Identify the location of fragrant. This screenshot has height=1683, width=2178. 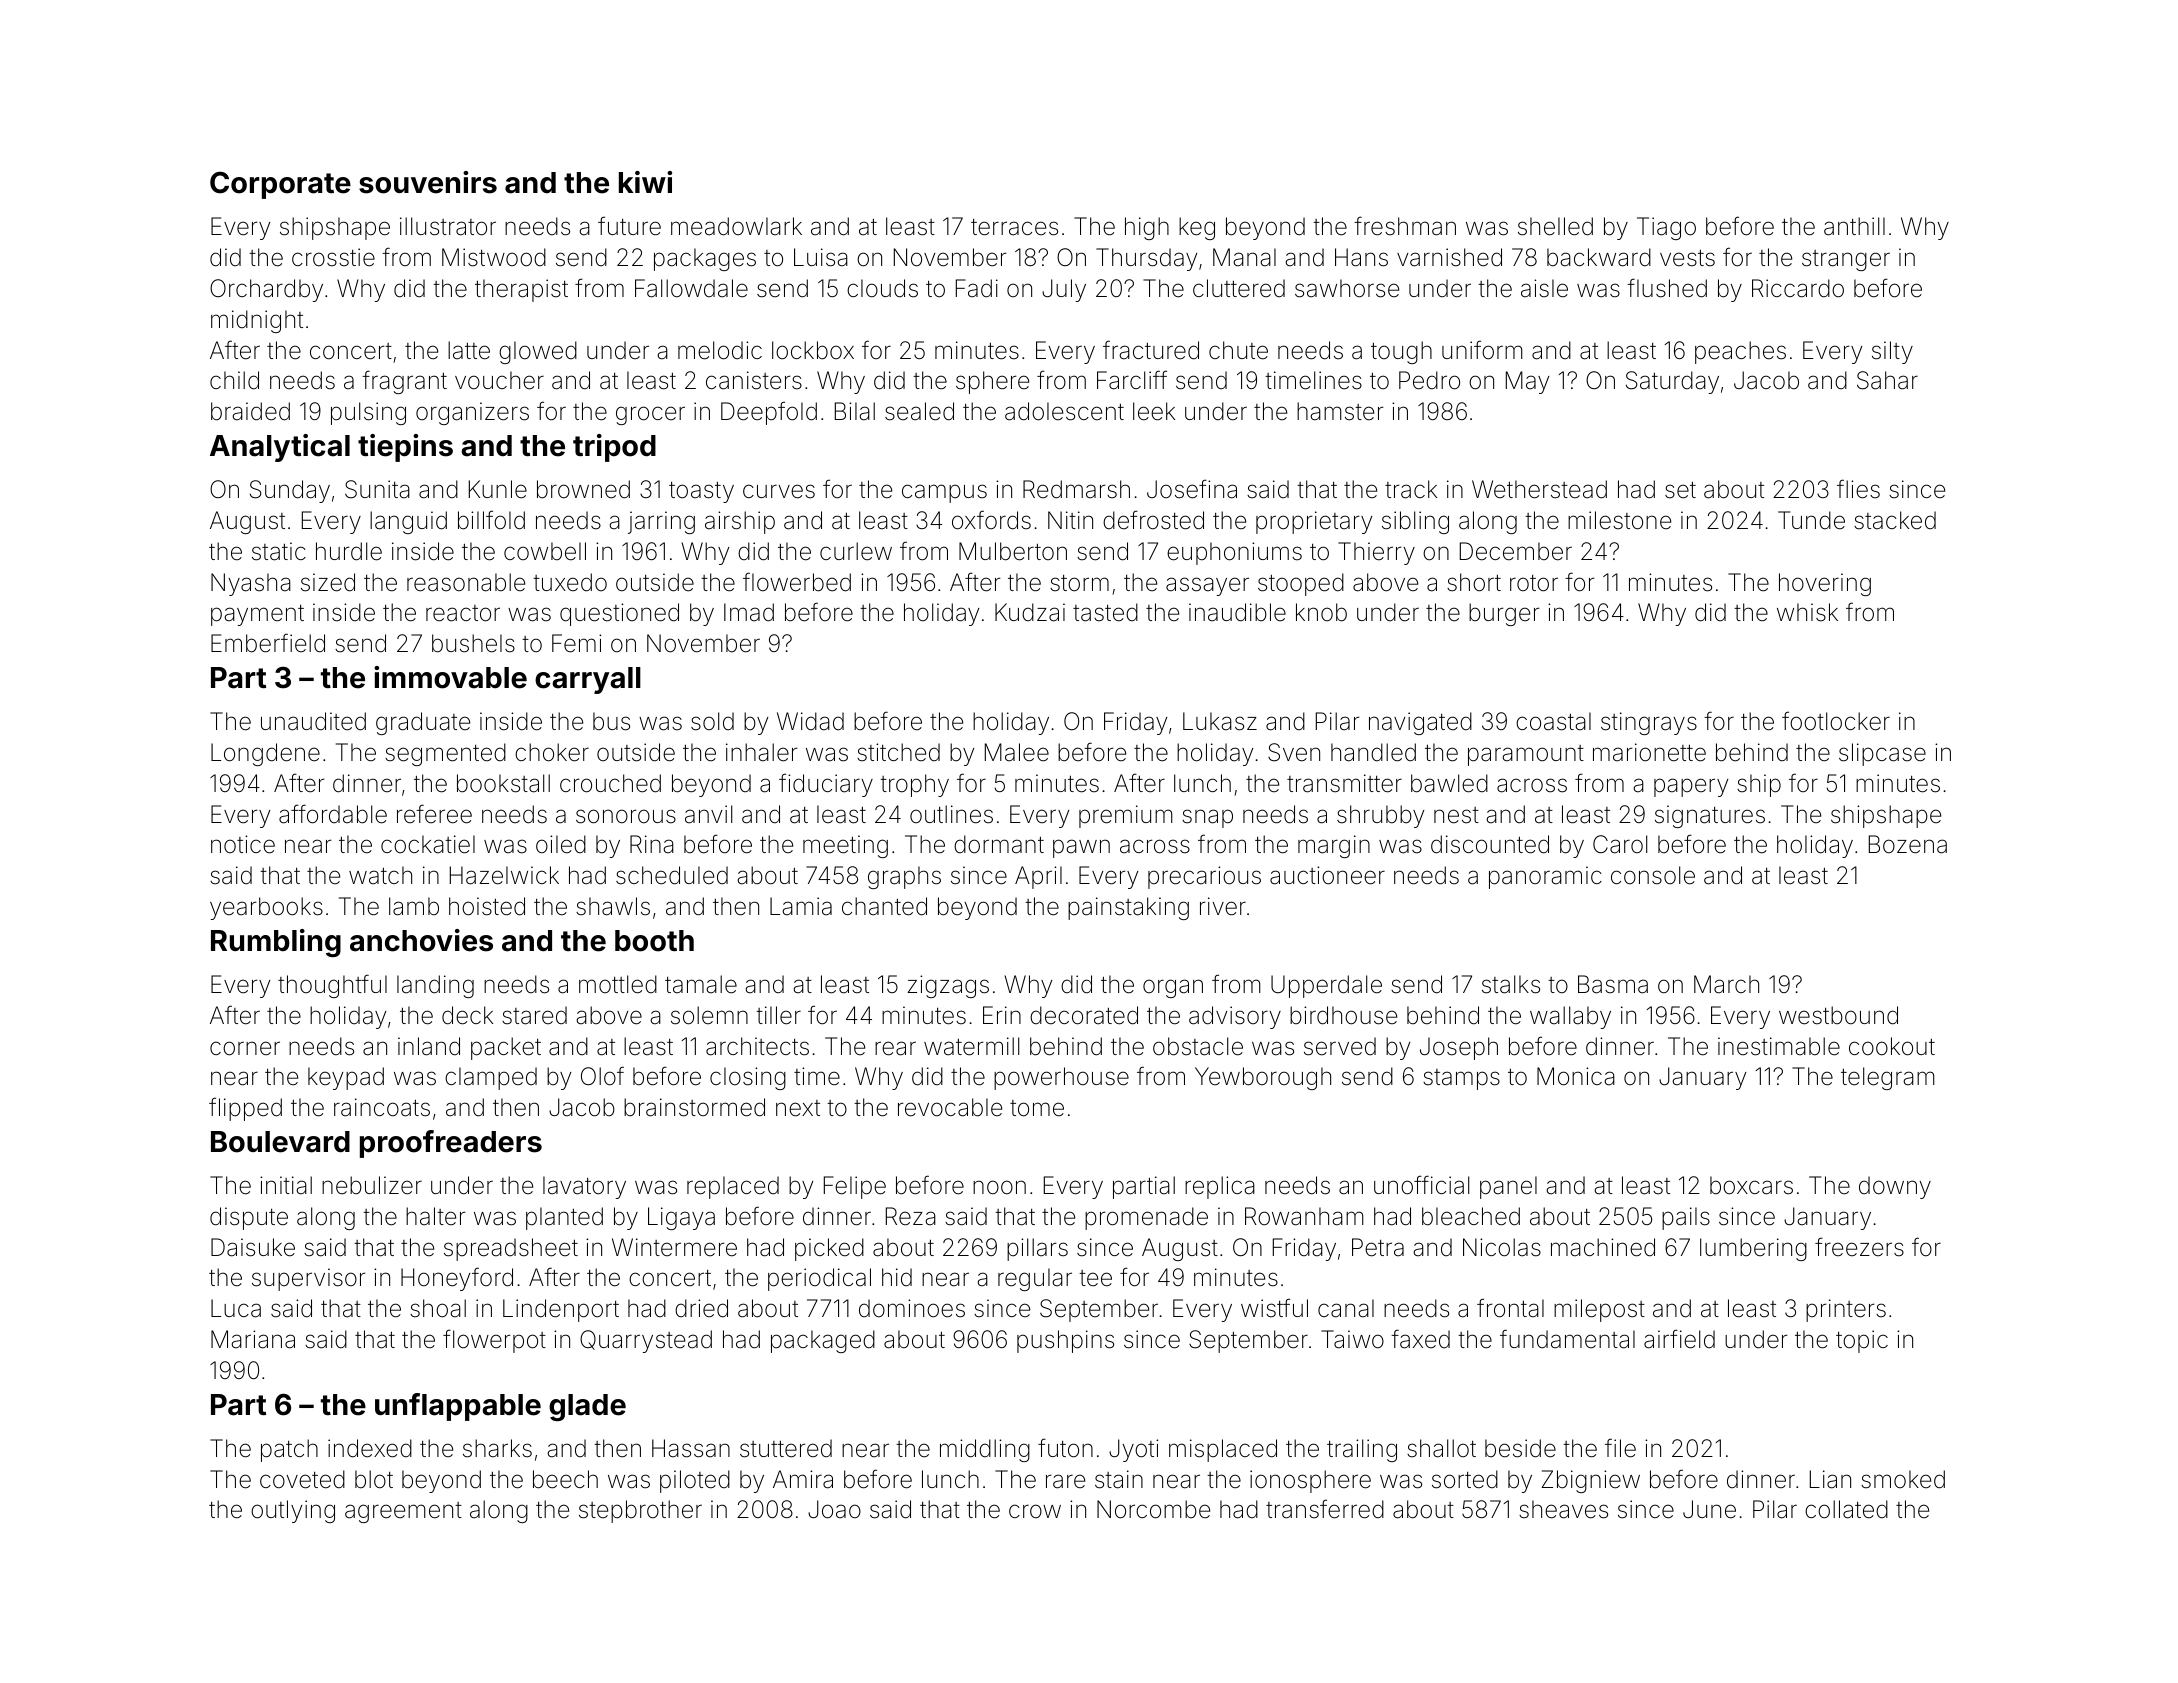
(404, 382).
